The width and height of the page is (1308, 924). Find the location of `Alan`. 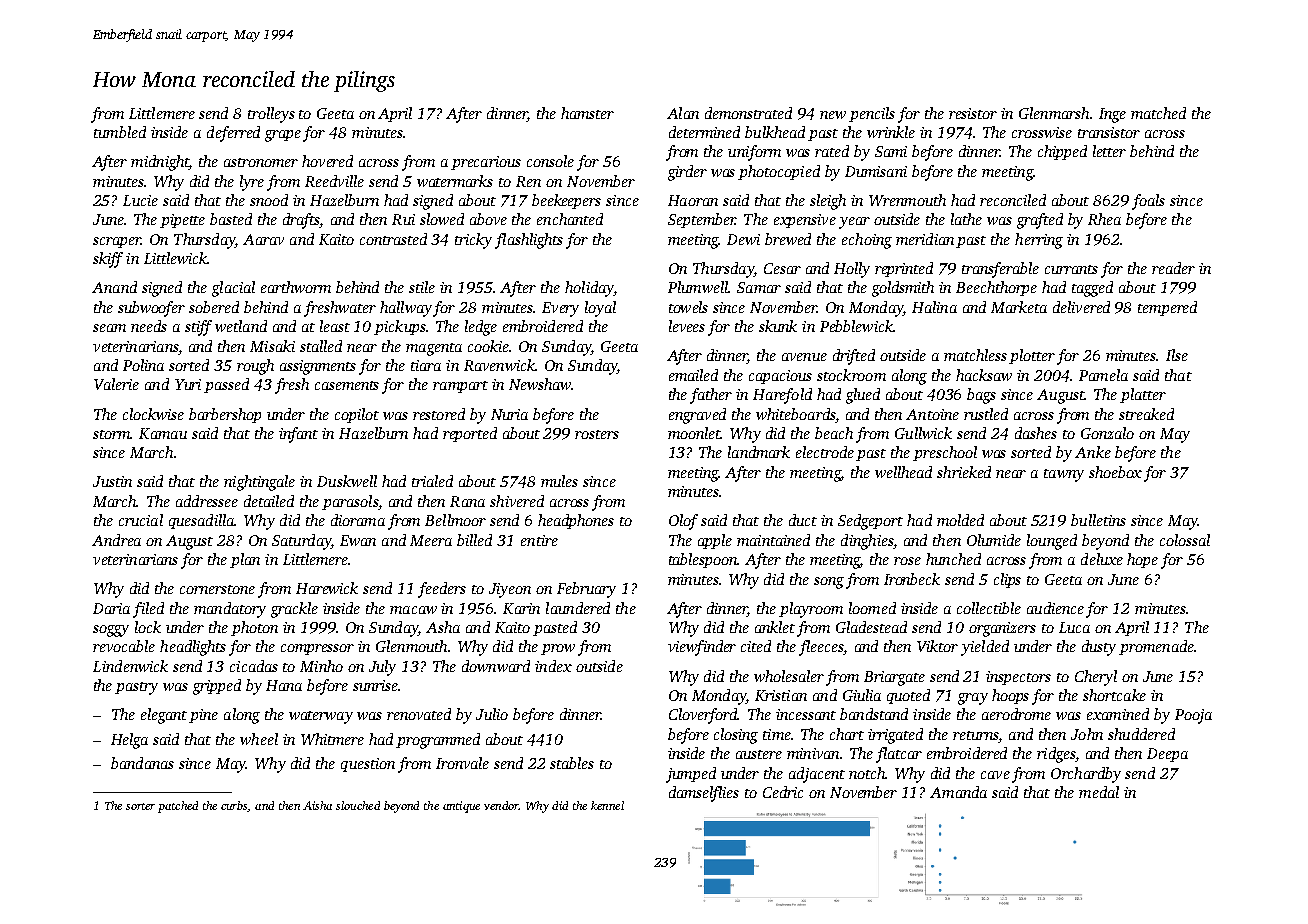

Alan is located at coordinates (683, 113).
